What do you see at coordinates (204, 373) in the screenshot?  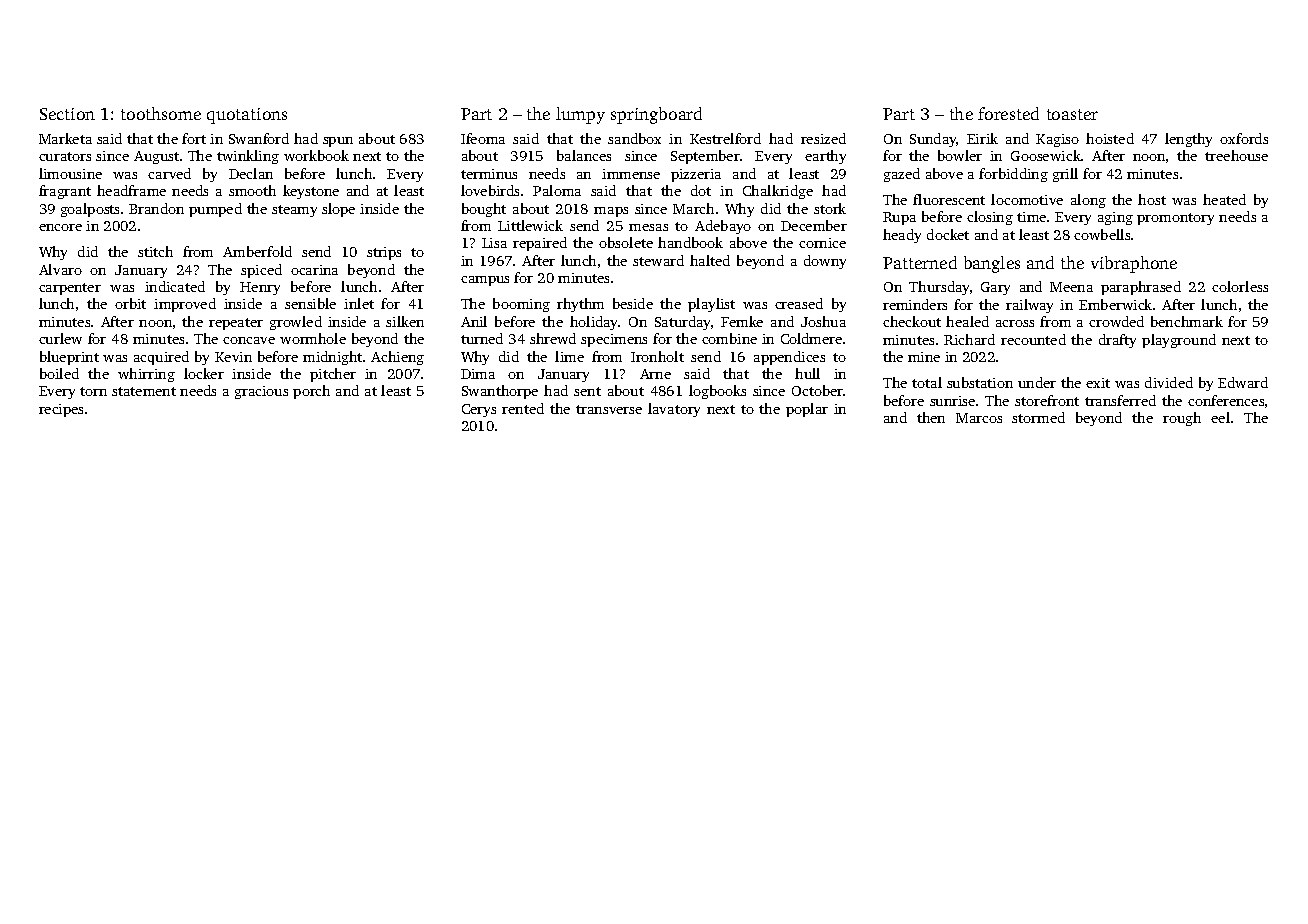 I see `locker` at bounding box center [204, 373].
